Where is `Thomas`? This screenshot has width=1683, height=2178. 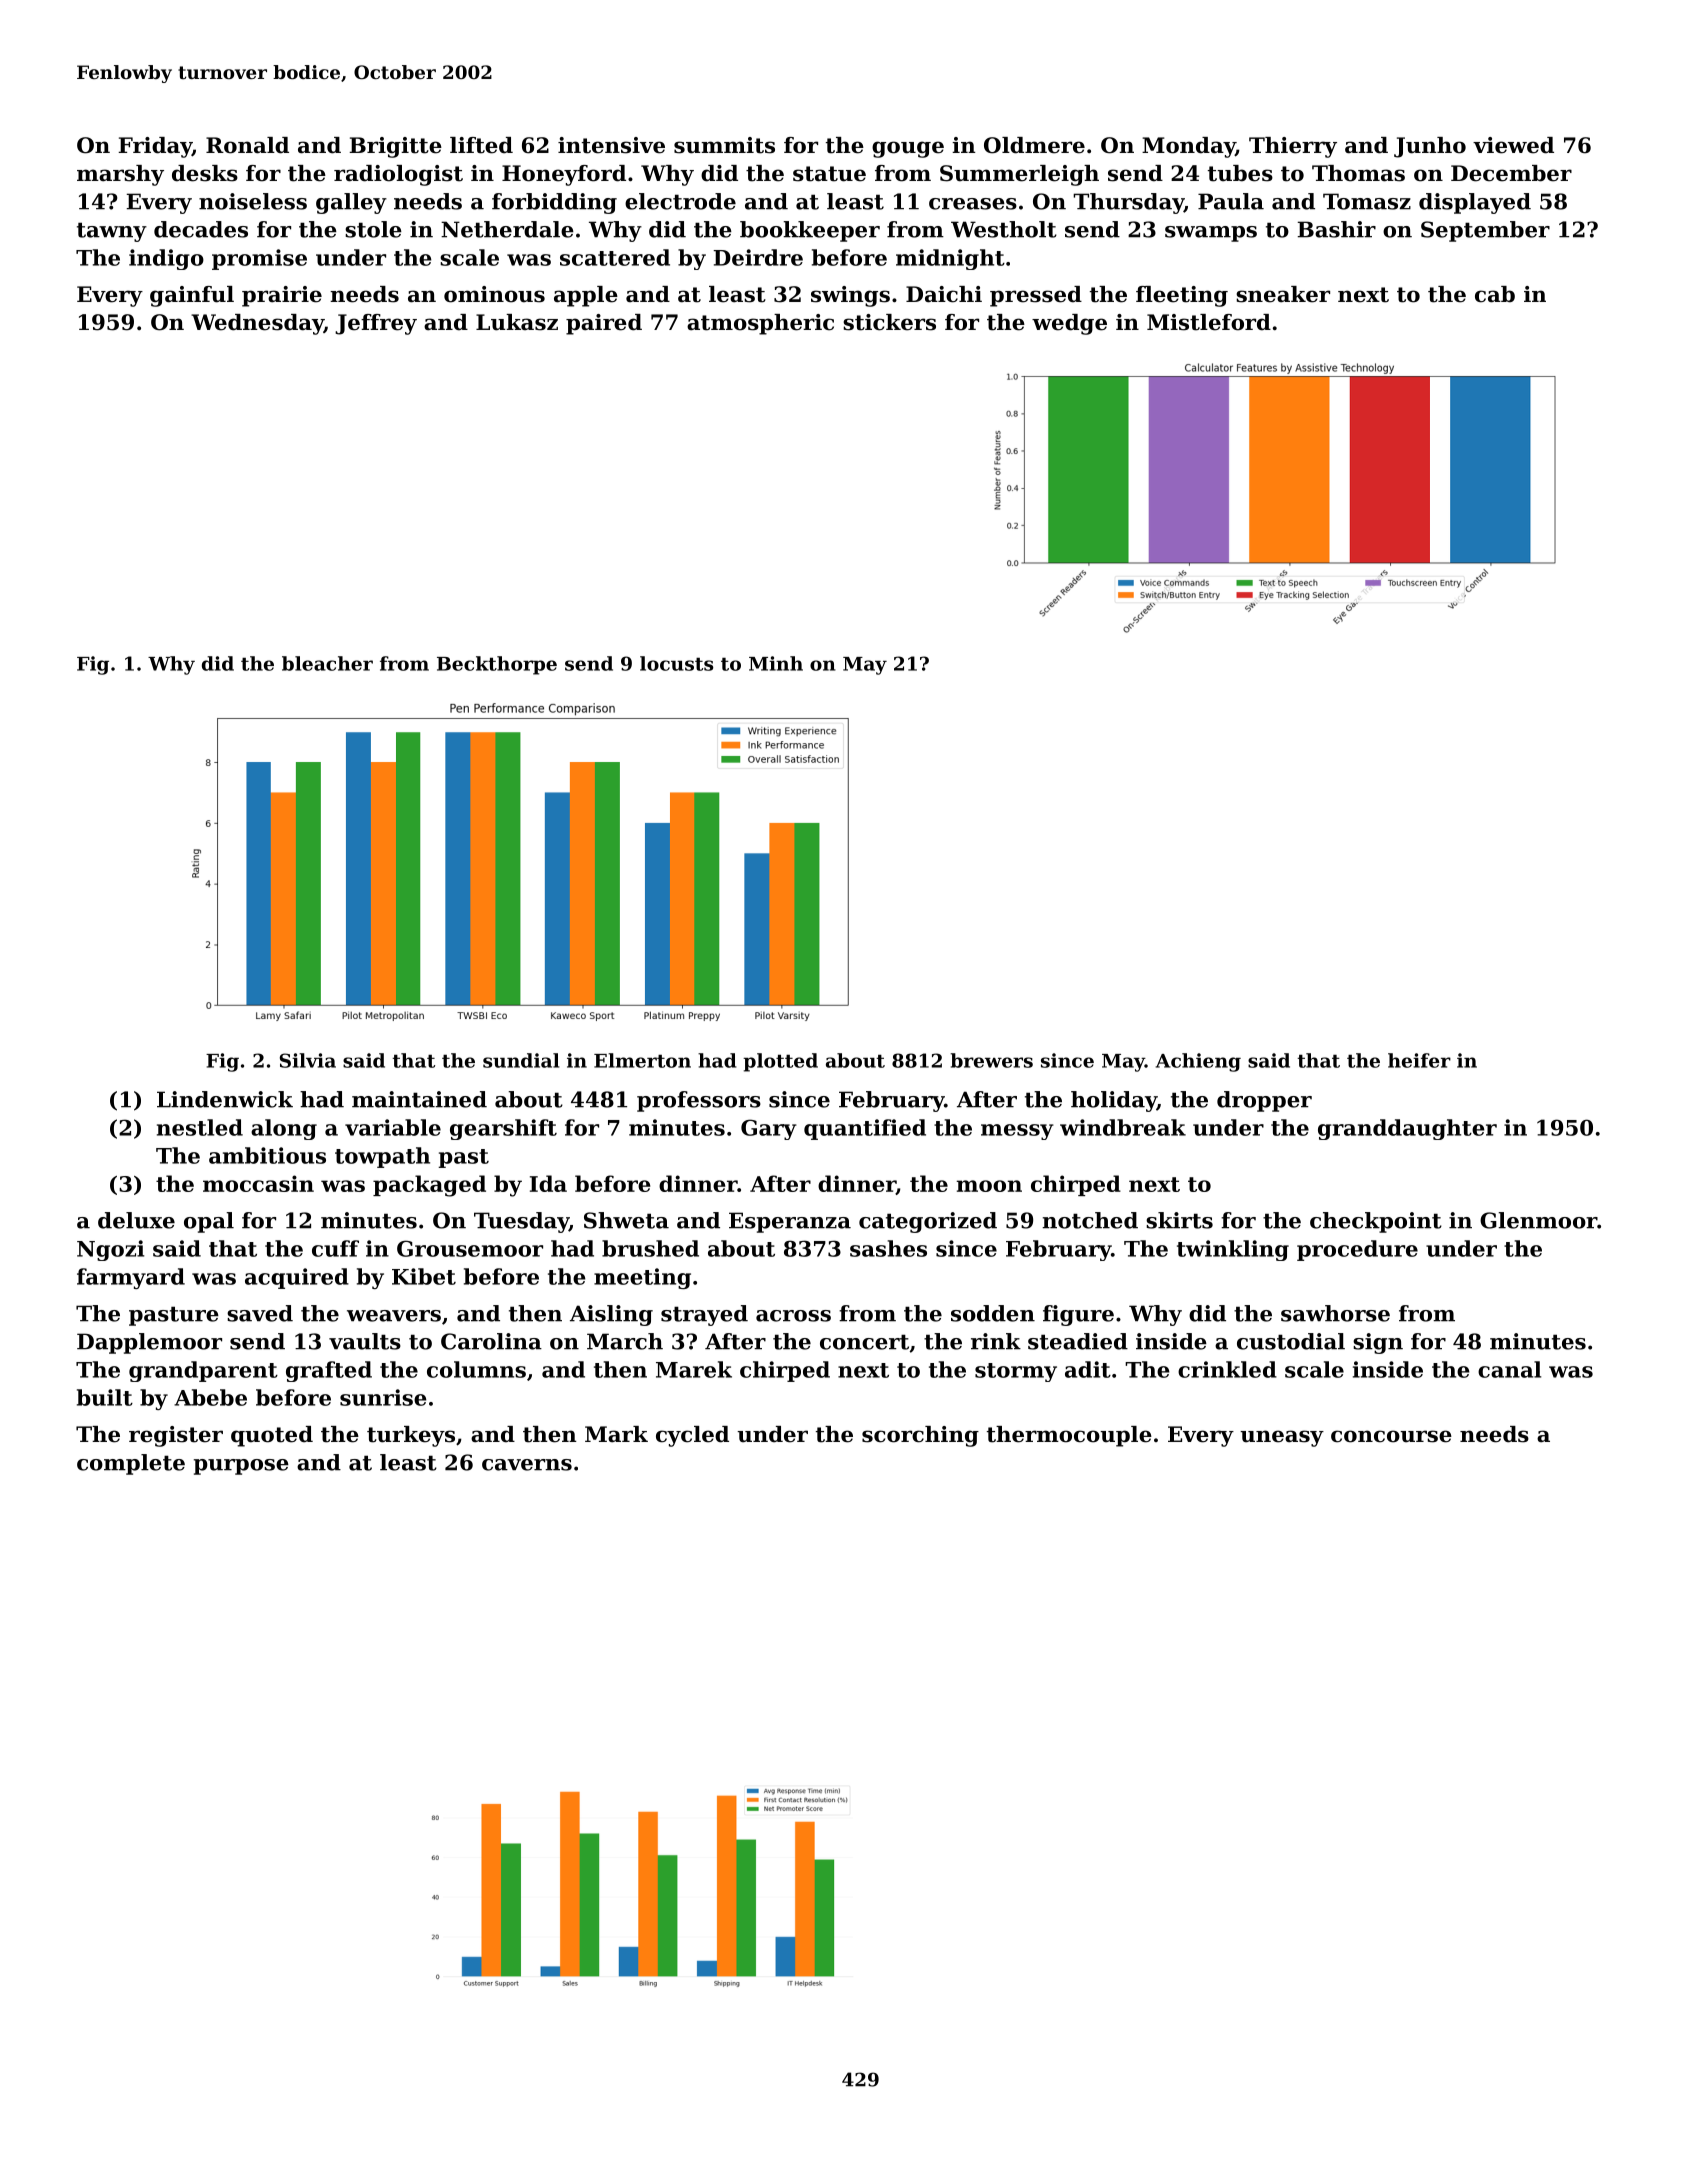
Thomas is located at coordinates (1358, 173).
